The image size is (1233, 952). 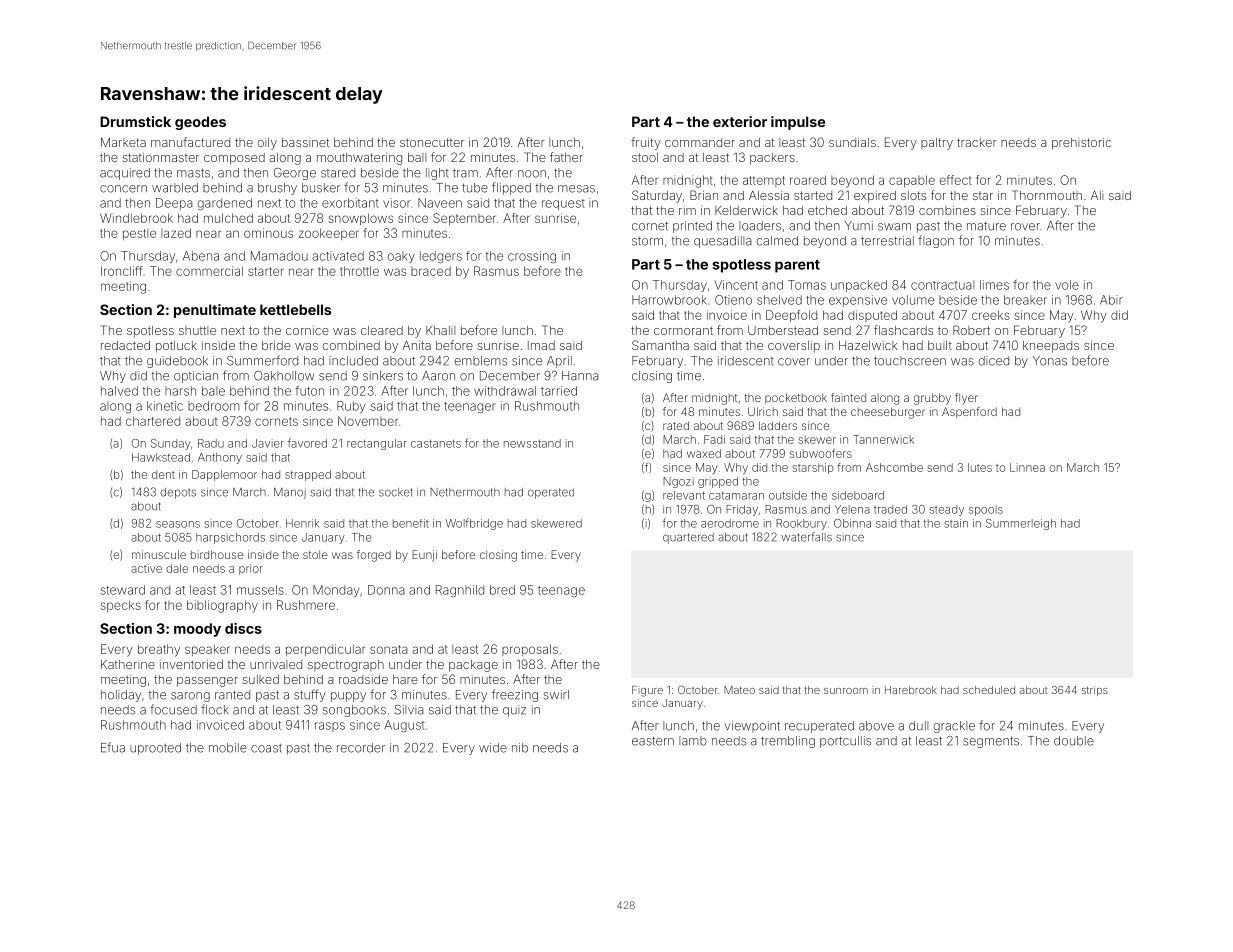 What do you see at coordinates (1067, 285) in the screenshot?
I see `vole` at bounding box center [1067, 285].
